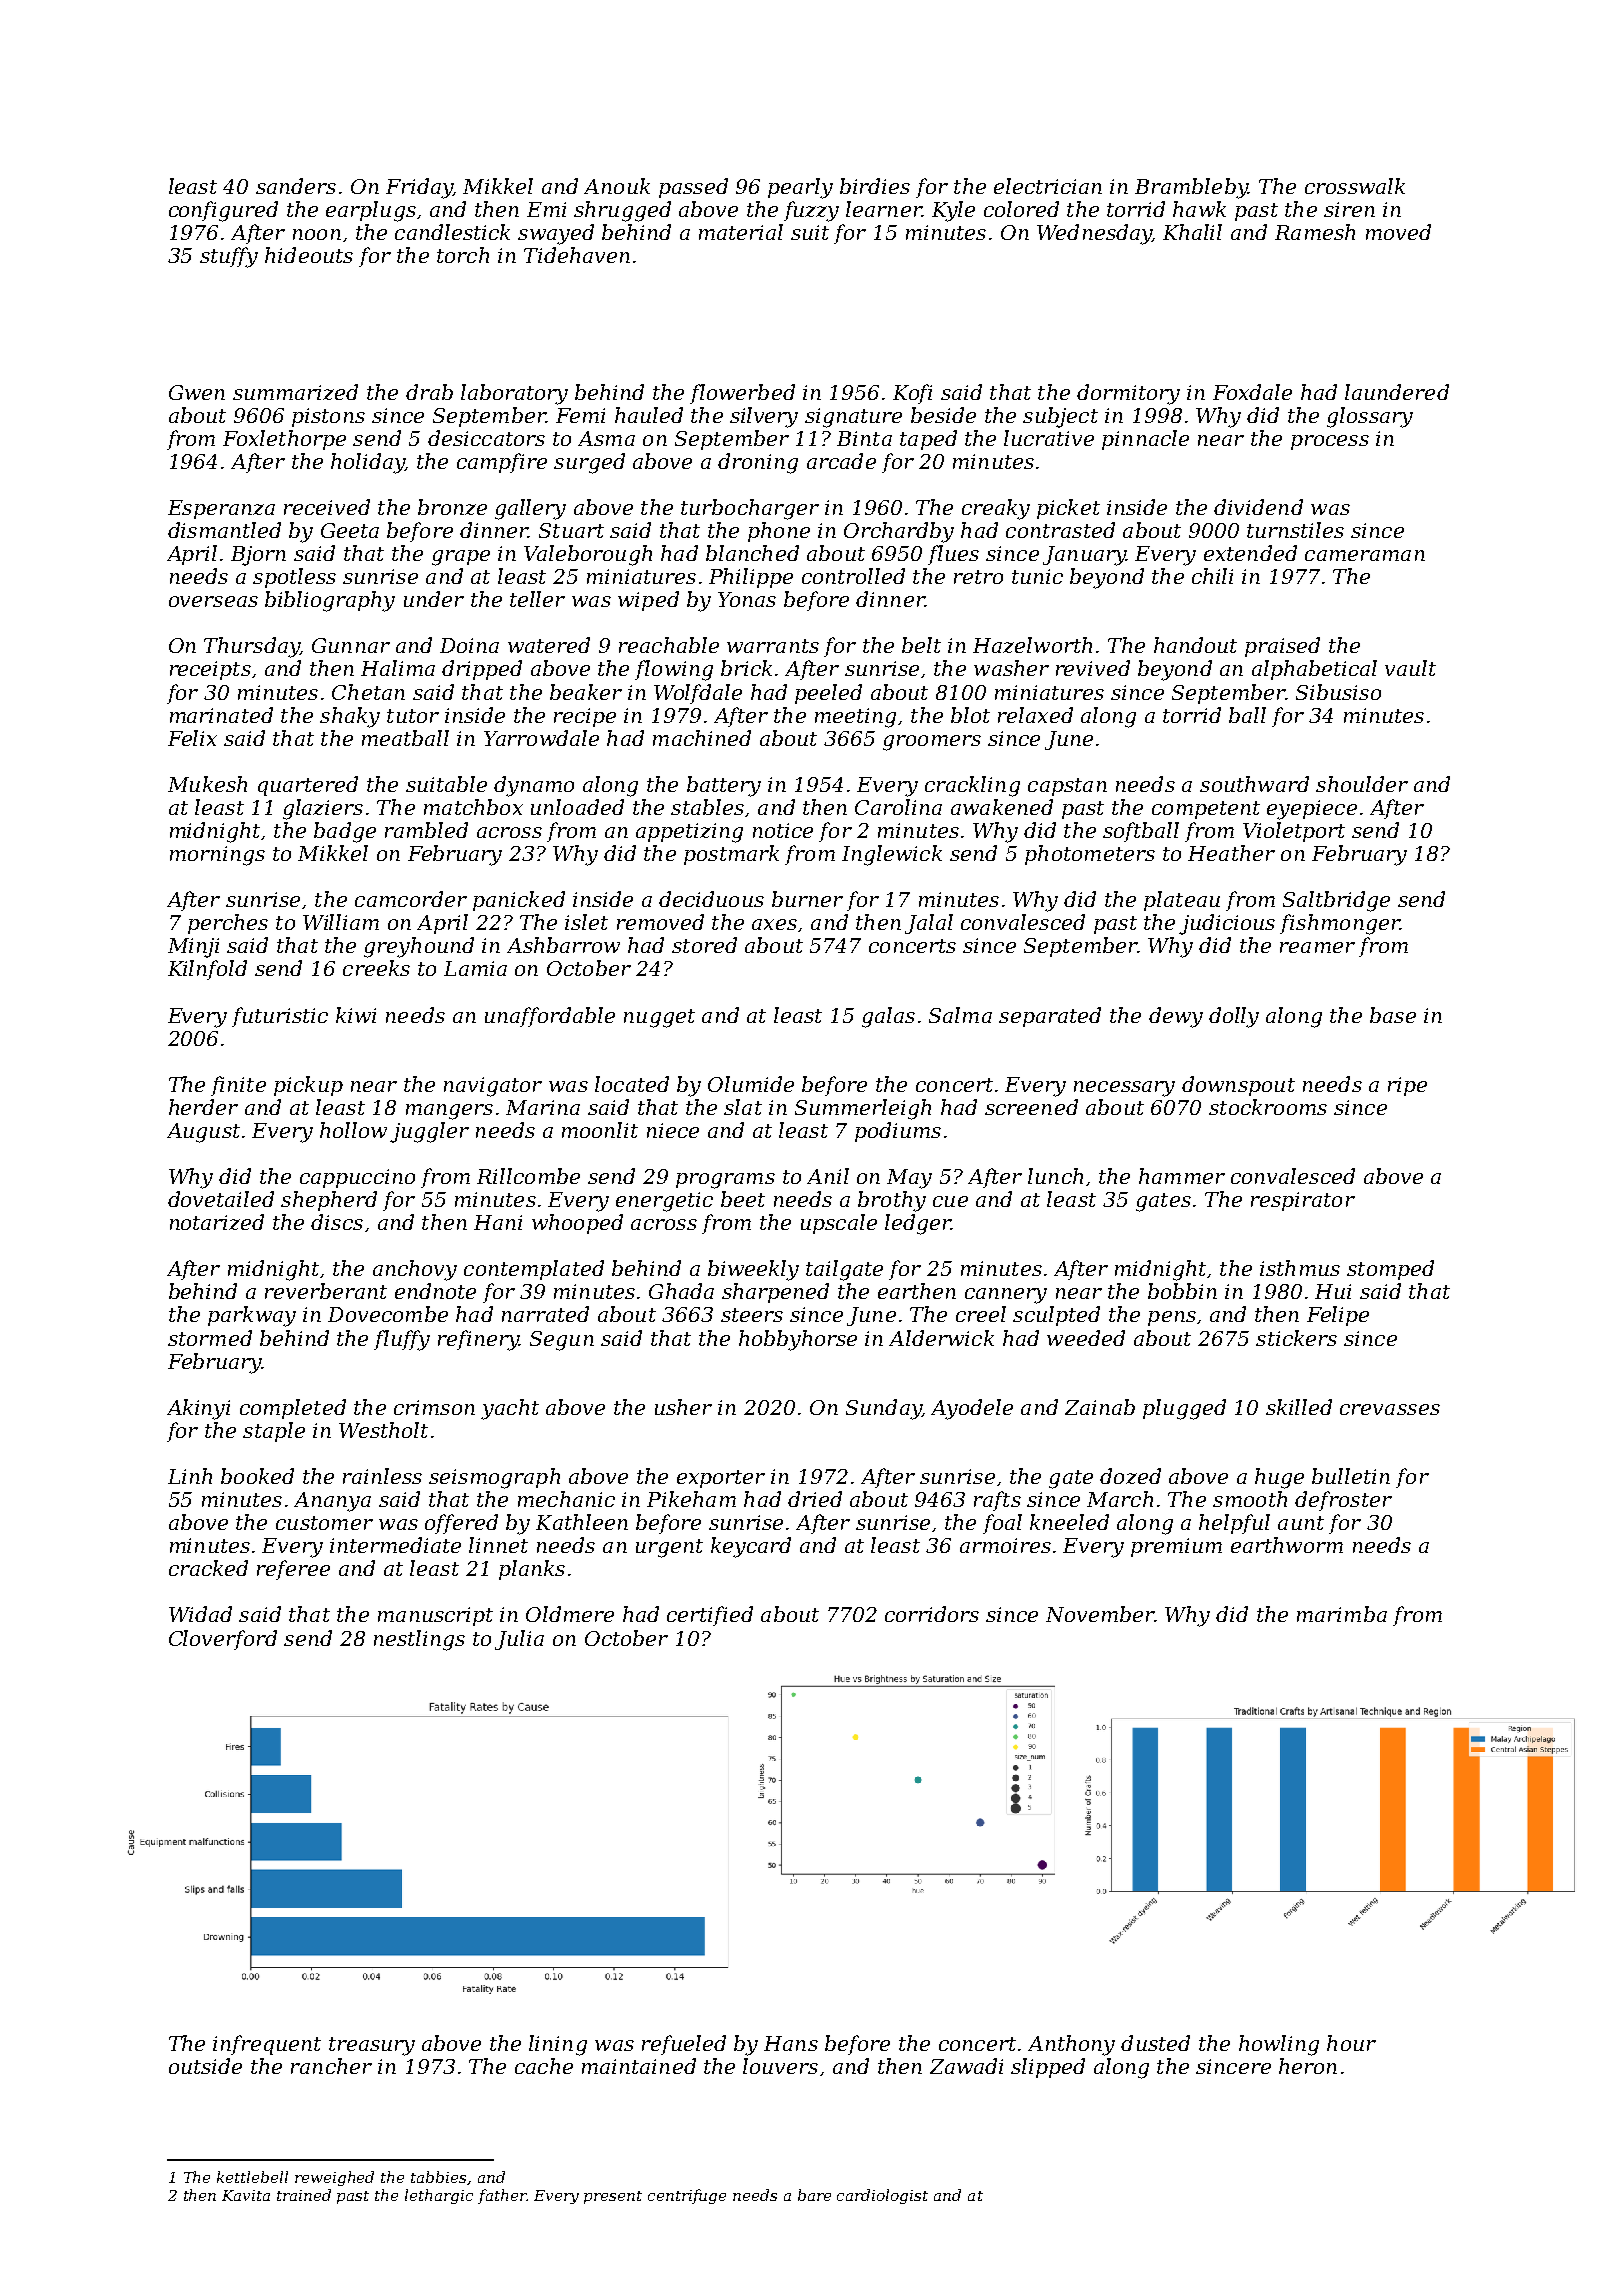 The height and width of the screenshot is (2292, 1620). I want to click on crevasses, so click(1390, 1409).
